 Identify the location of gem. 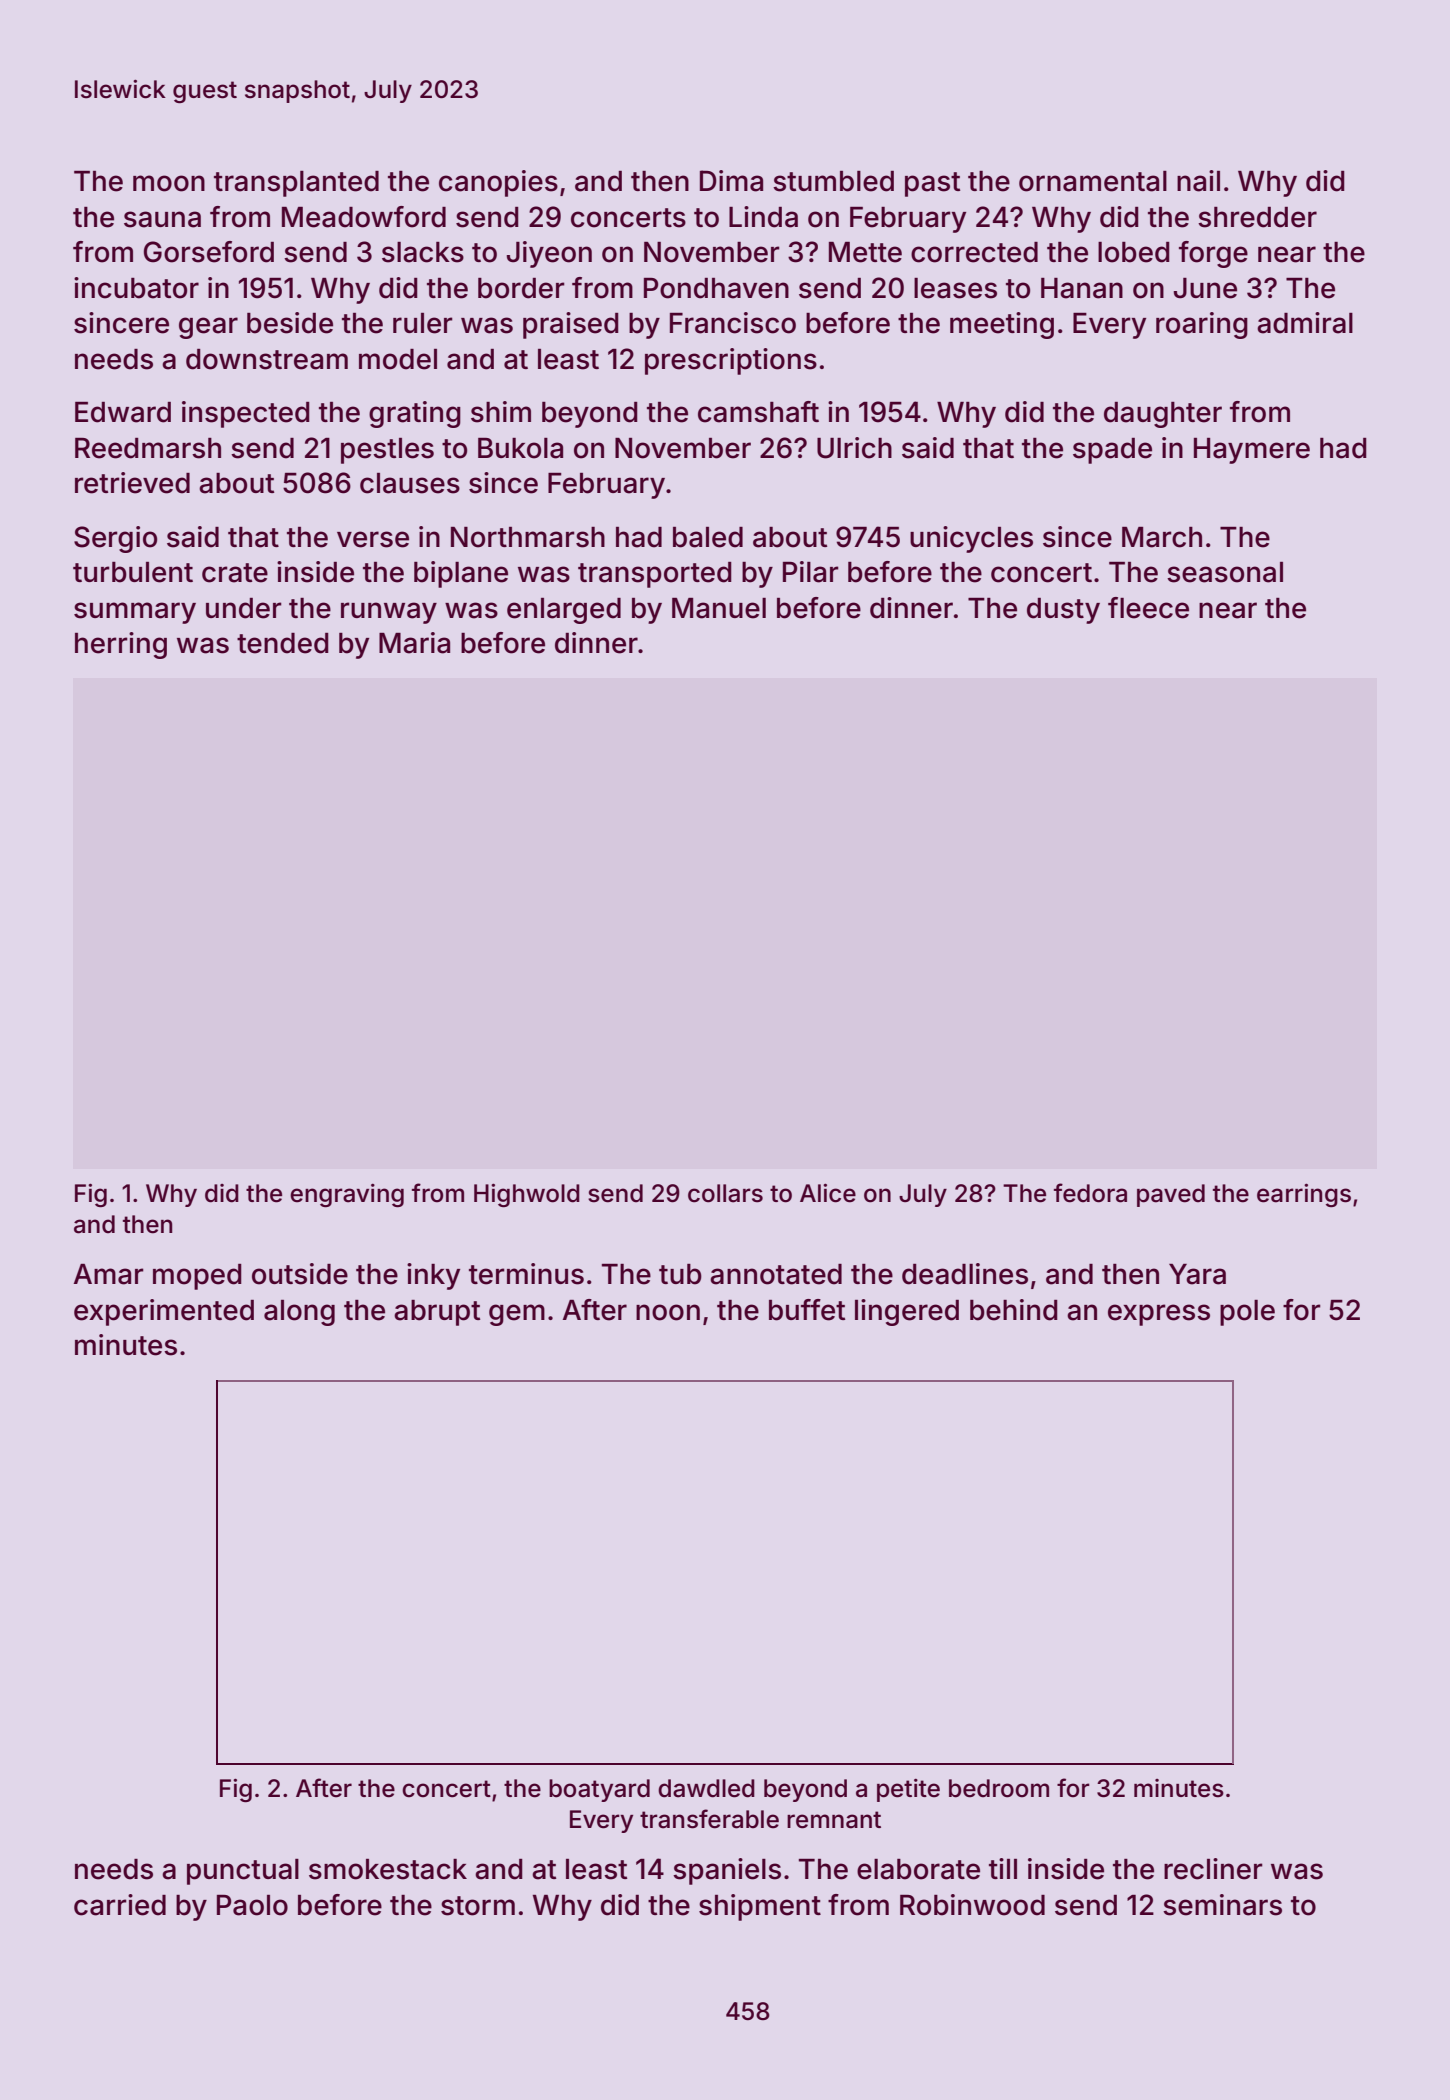
(517, 1315).
